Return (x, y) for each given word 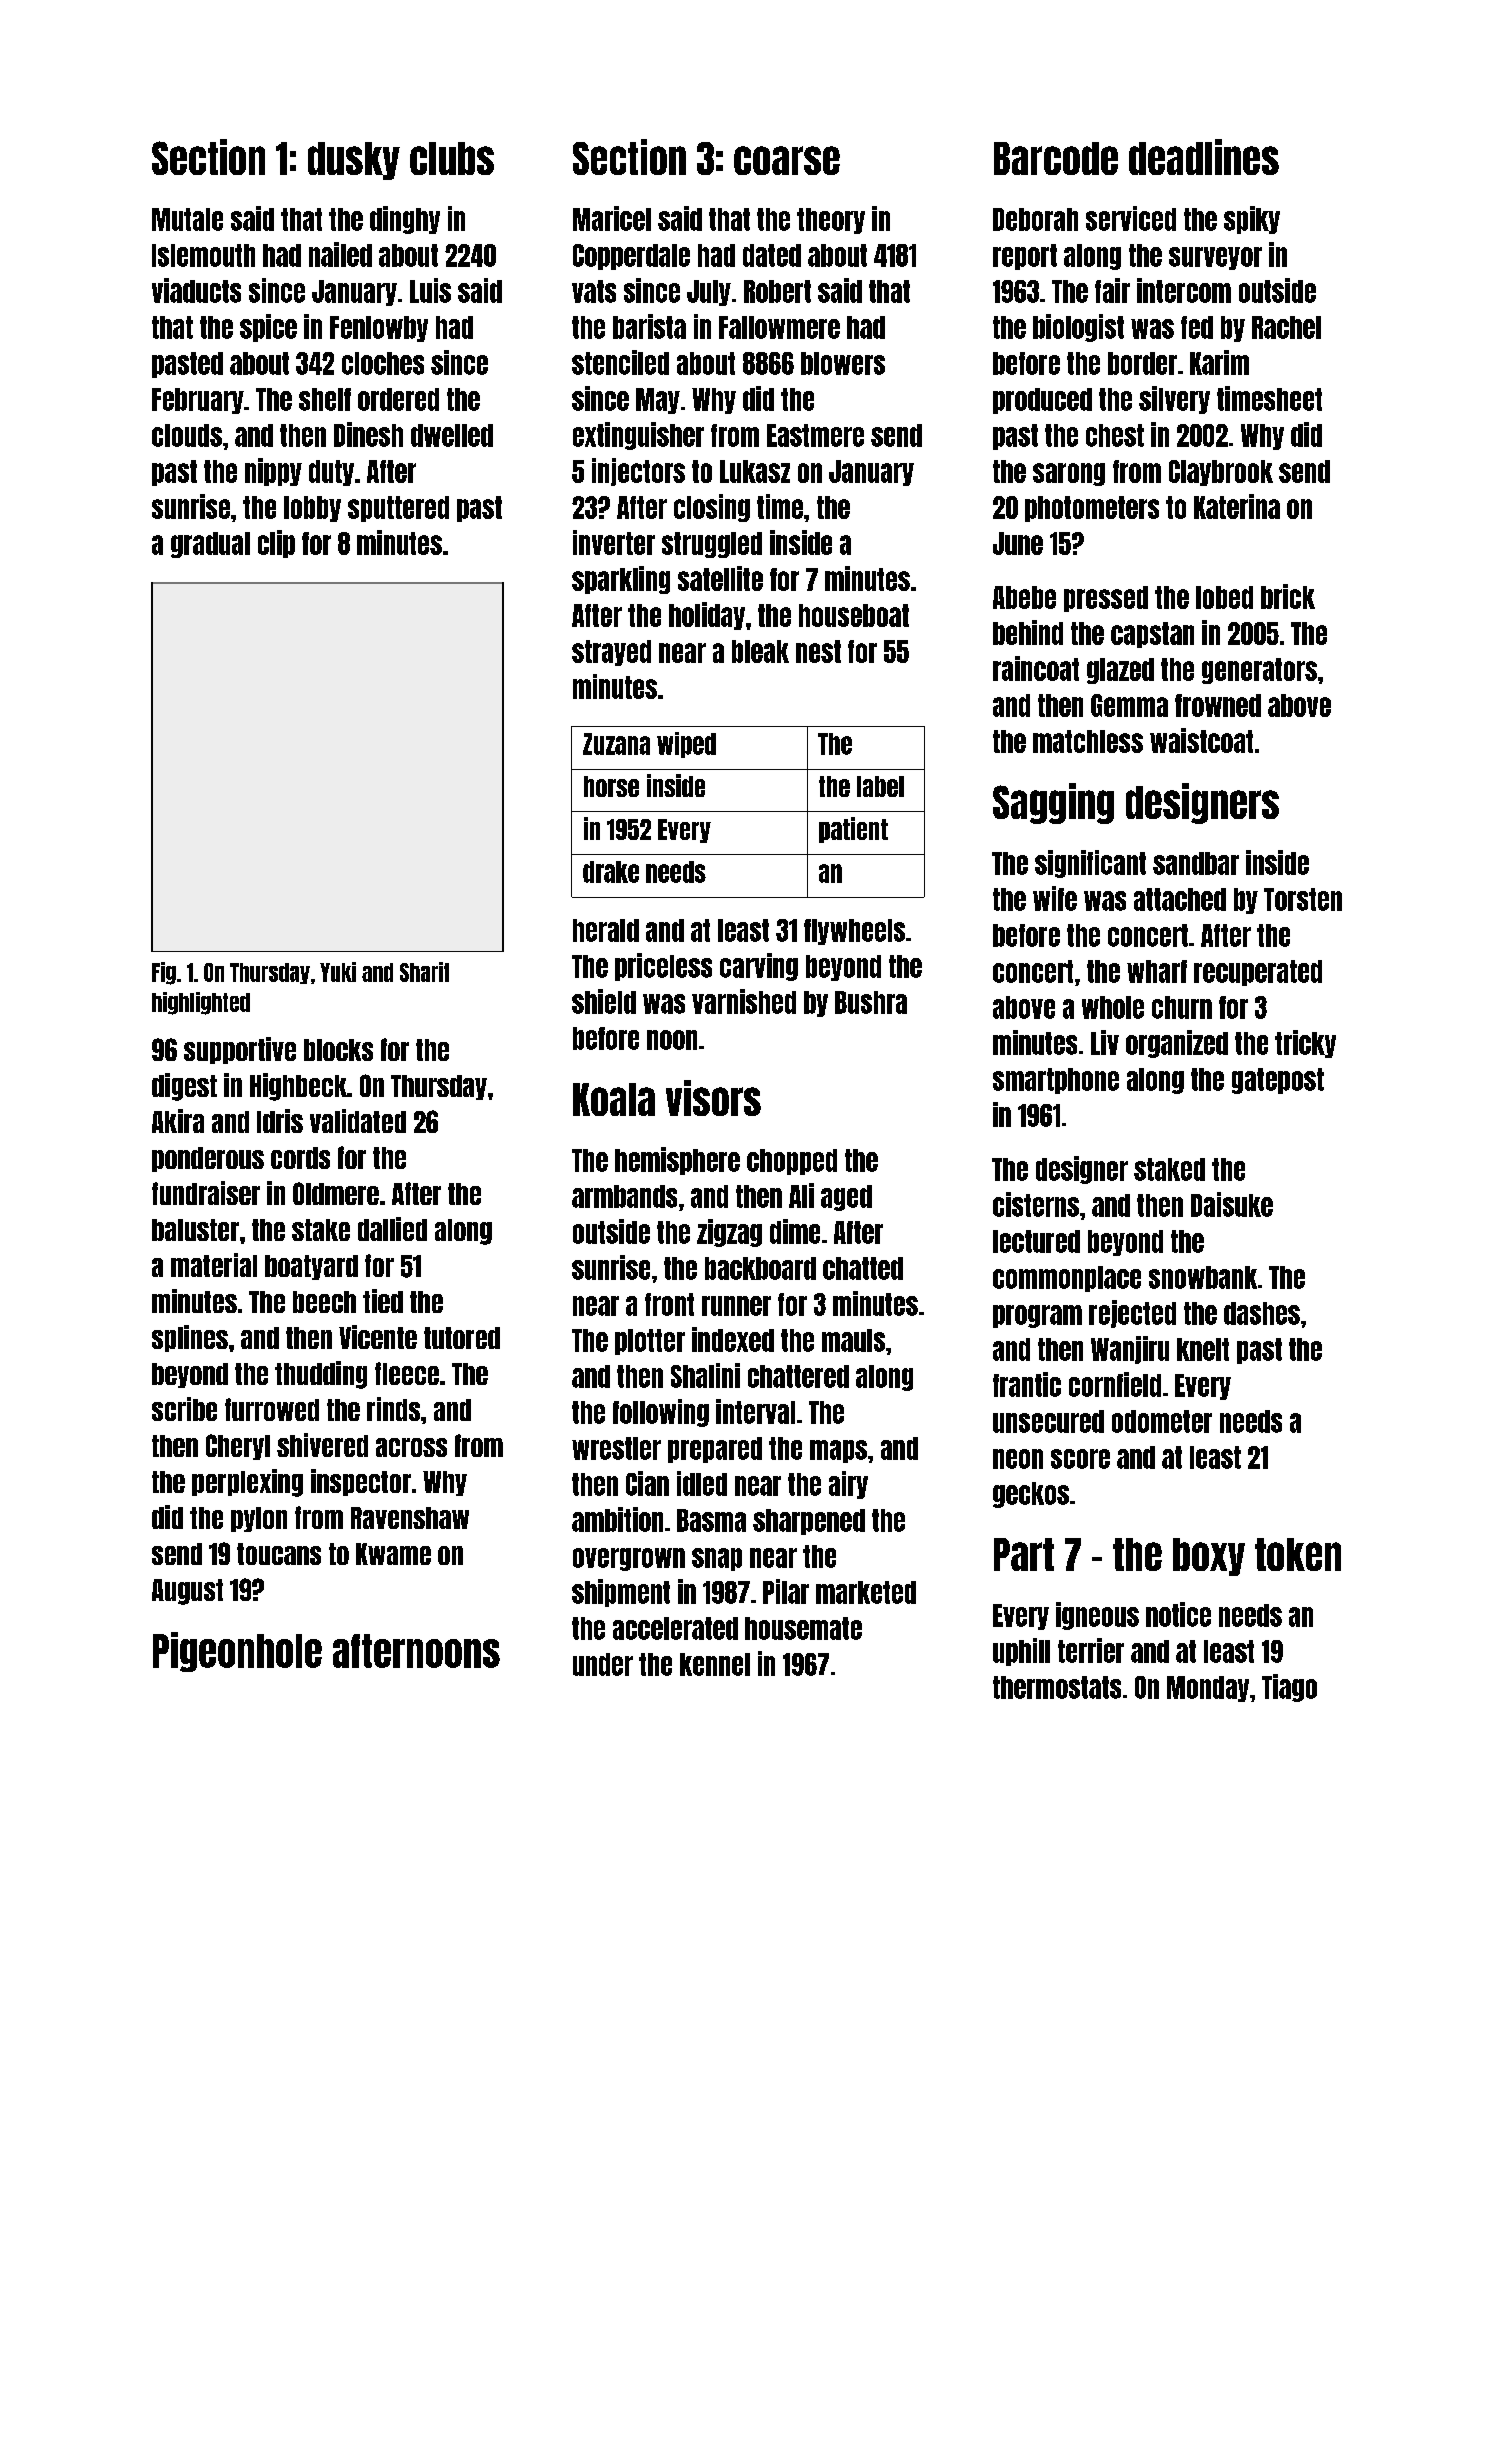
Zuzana (616, 744)
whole (1113, 1007)
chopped (792, 1162)
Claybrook (1221, 473)
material (214, 1265)
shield (604, 1001)
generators (1259, 671)
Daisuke (1232, 1204)
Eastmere (815, 435)
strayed (611, 653)
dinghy (405, 220)
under (603, 1664)
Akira (178, 1121)
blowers (843, 363)
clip (276, 544)
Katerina (1237, 506)
